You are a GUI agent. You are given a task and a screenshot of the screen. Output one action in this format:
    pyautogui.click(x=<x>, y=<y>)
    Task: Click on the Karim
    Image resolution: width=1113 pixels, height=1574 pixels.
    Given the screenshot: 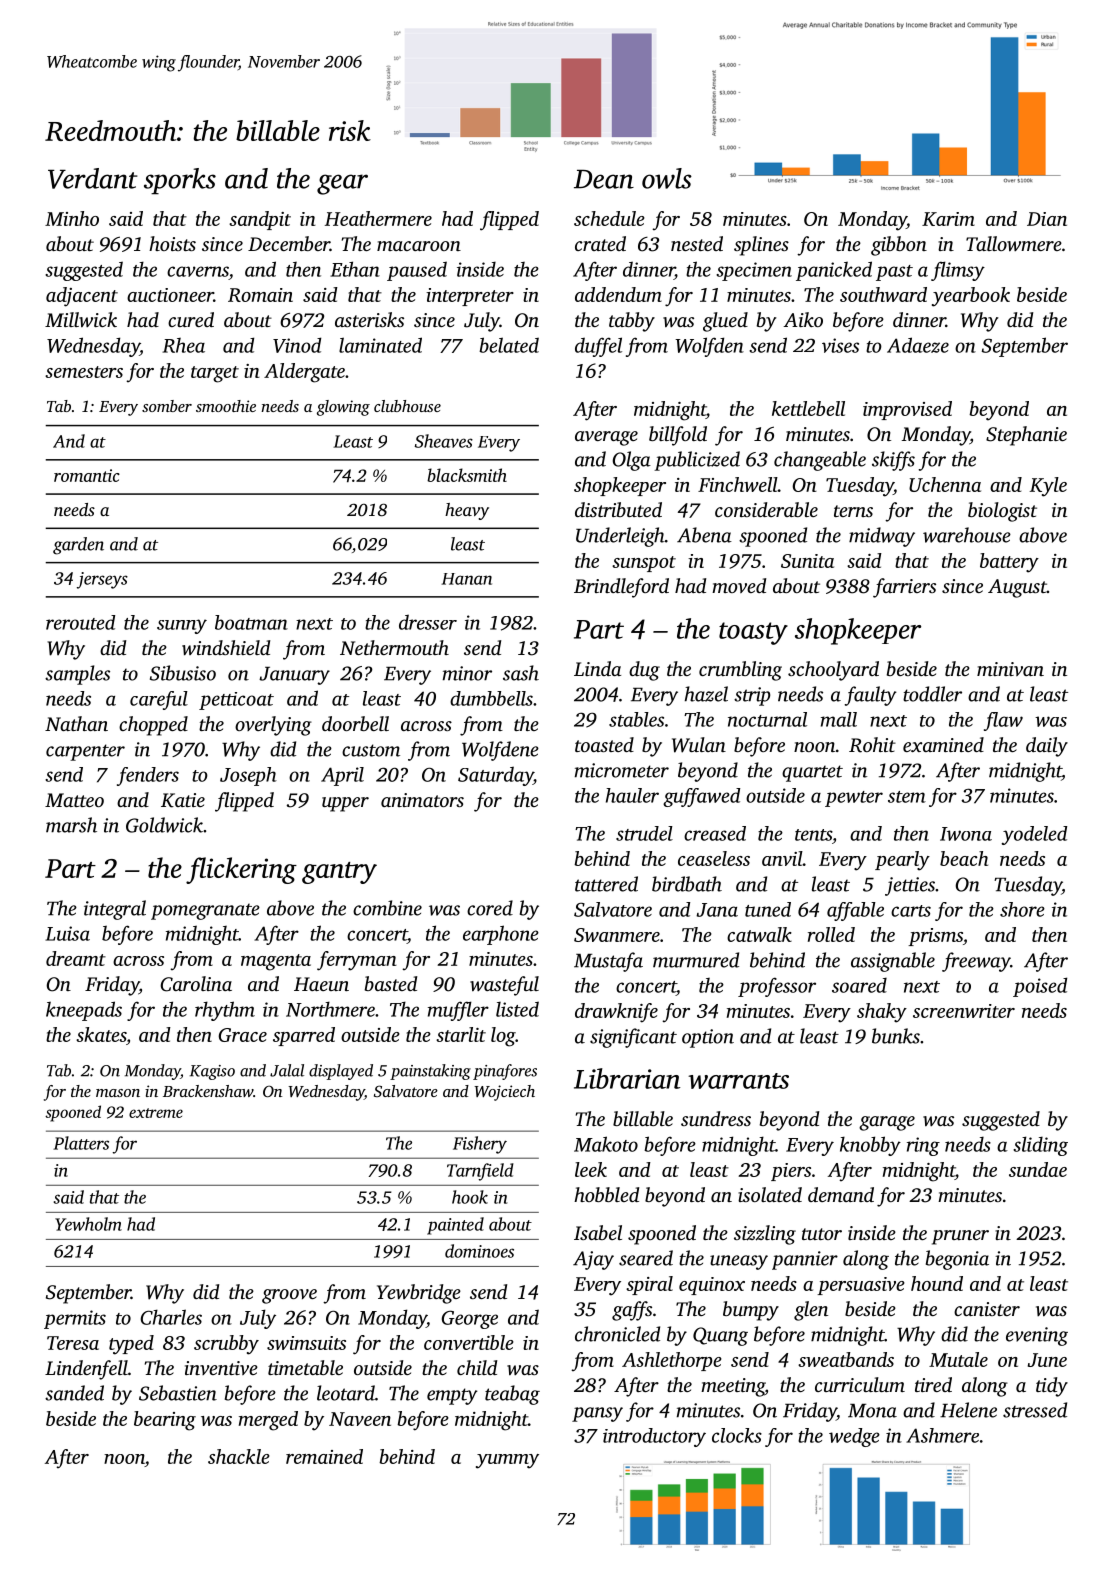 What is the action you would take?
    pyautogui.click(x=948, y=219)
